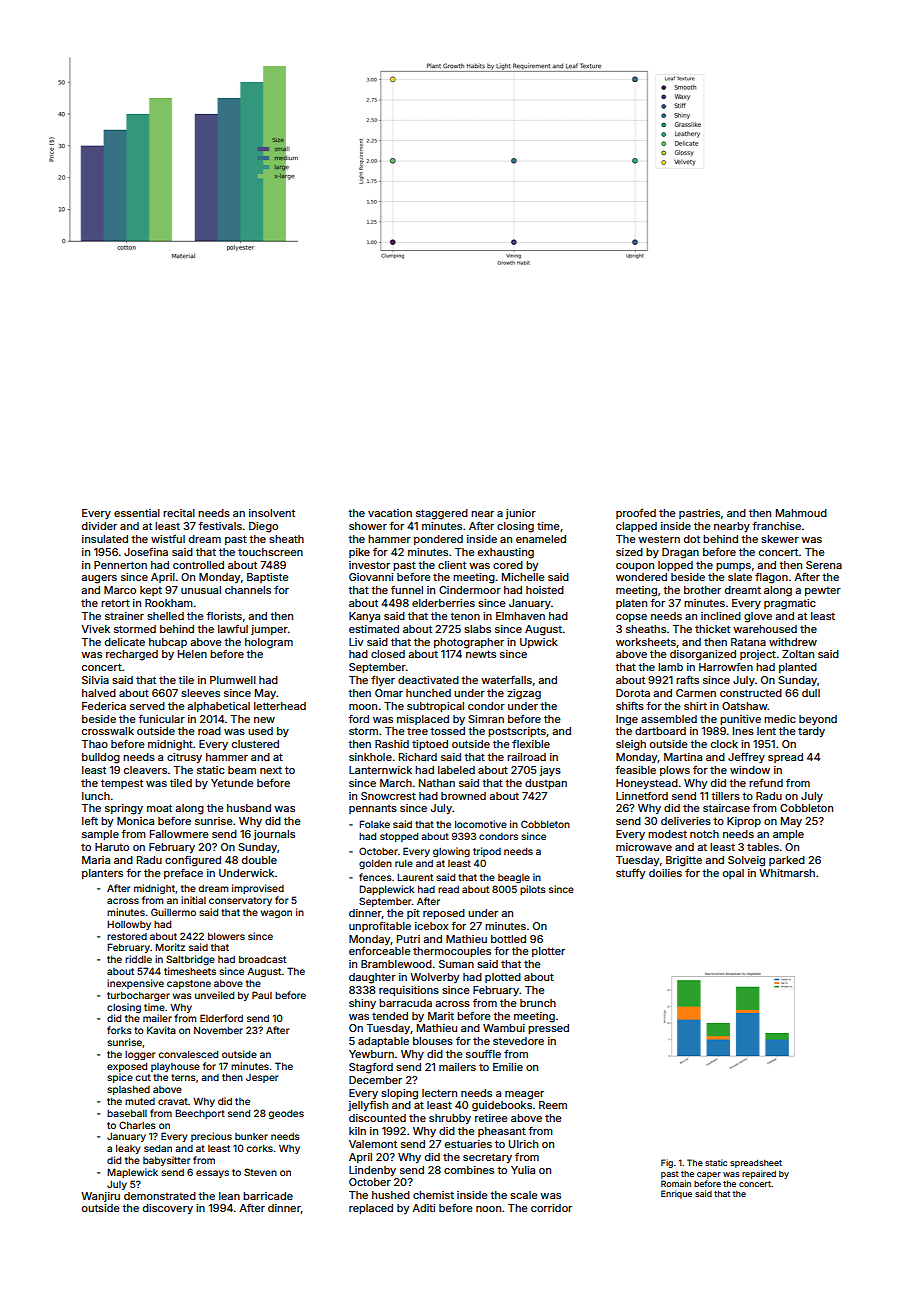 This page has width=924, height=1308. Describe the element at coordinates (226, 936) in the page. I see `blowers` at that location.
